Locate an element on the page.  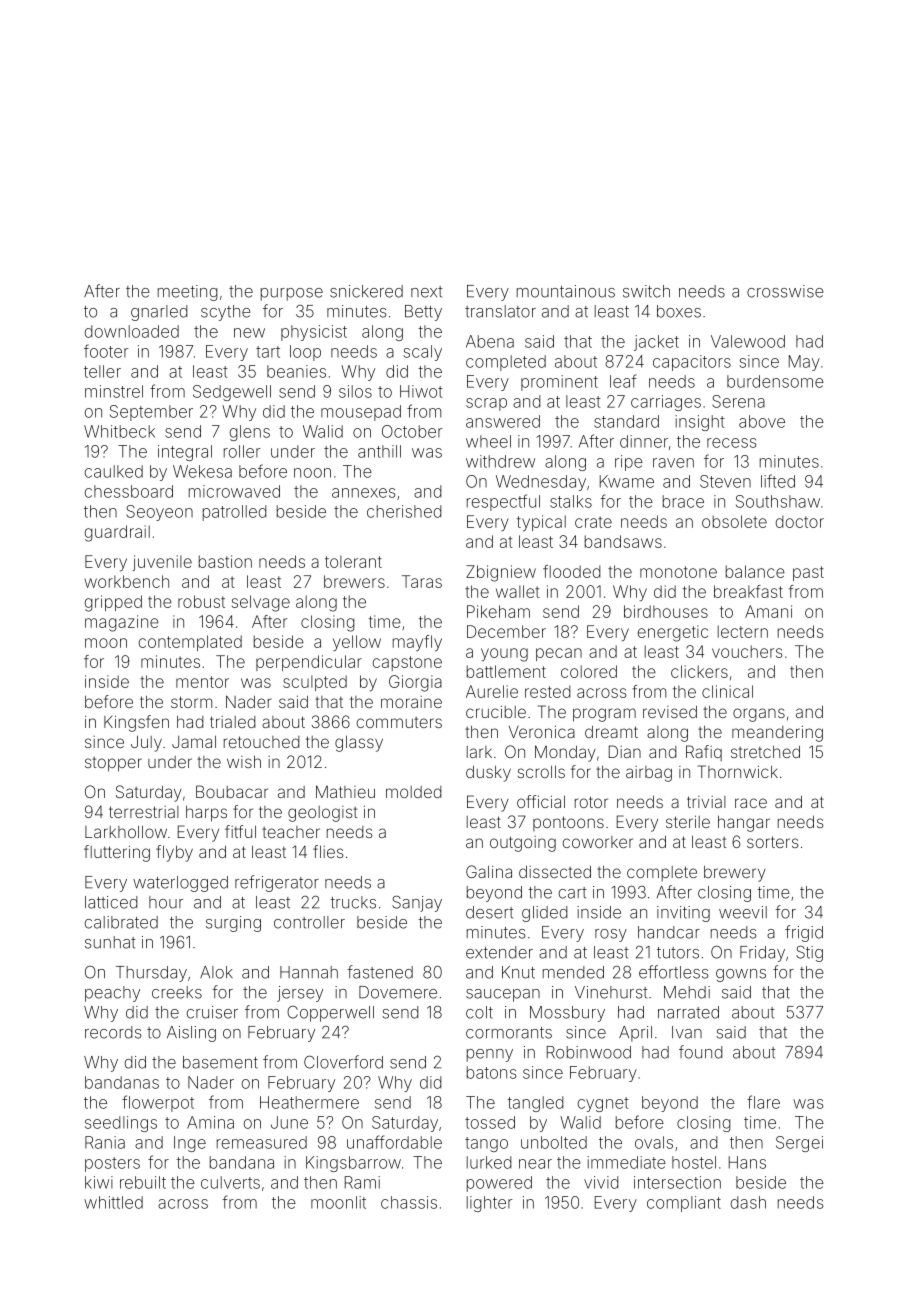
Rami is located at coordinates (362, 1182).
